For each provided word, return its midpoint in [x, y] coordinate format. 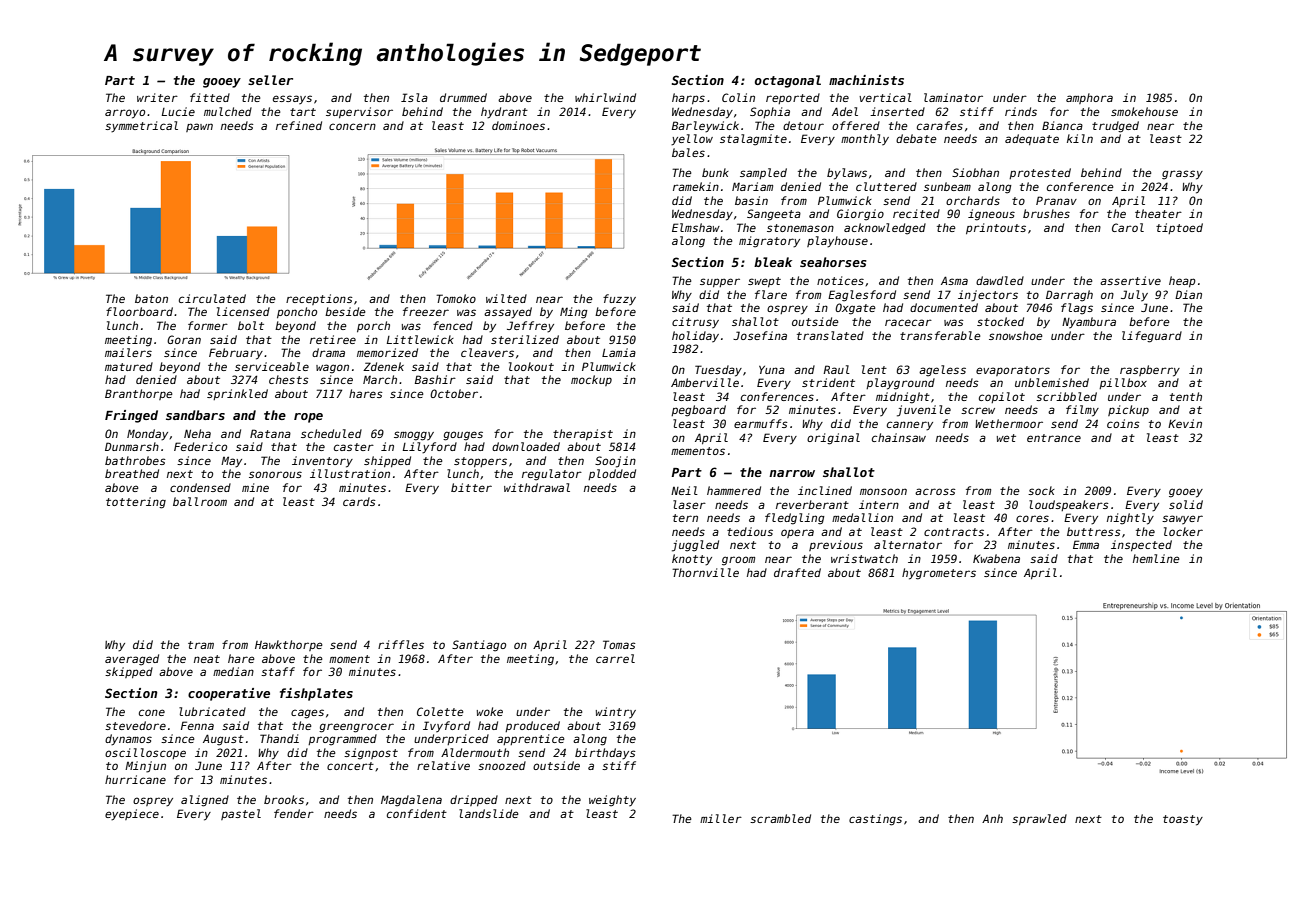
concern [352, 126]
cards [359, 501]
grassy [1182, 175]
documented [944, 307]
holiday [695, 336]
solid [1186, 504]
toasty [1183, 820]
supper [720, 282]
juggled [695, 546]
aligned [205, 801]
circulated [212, 298]
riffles [401, 644]
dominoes [518, 125]
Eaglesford [862, 296]
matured [129, 366]
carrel [615, 658]
